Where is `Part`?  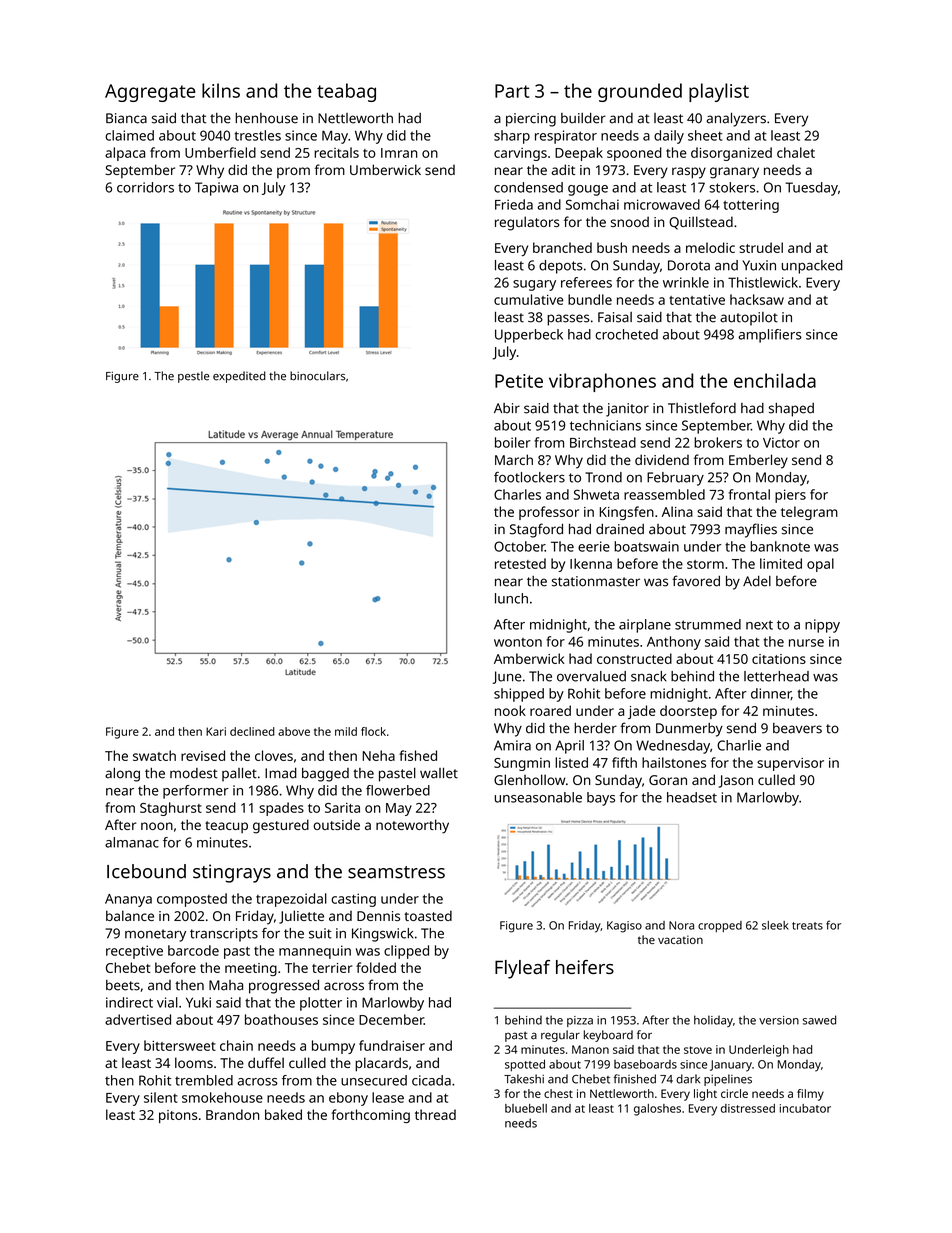 Part is located at coordinates (512, 91).
